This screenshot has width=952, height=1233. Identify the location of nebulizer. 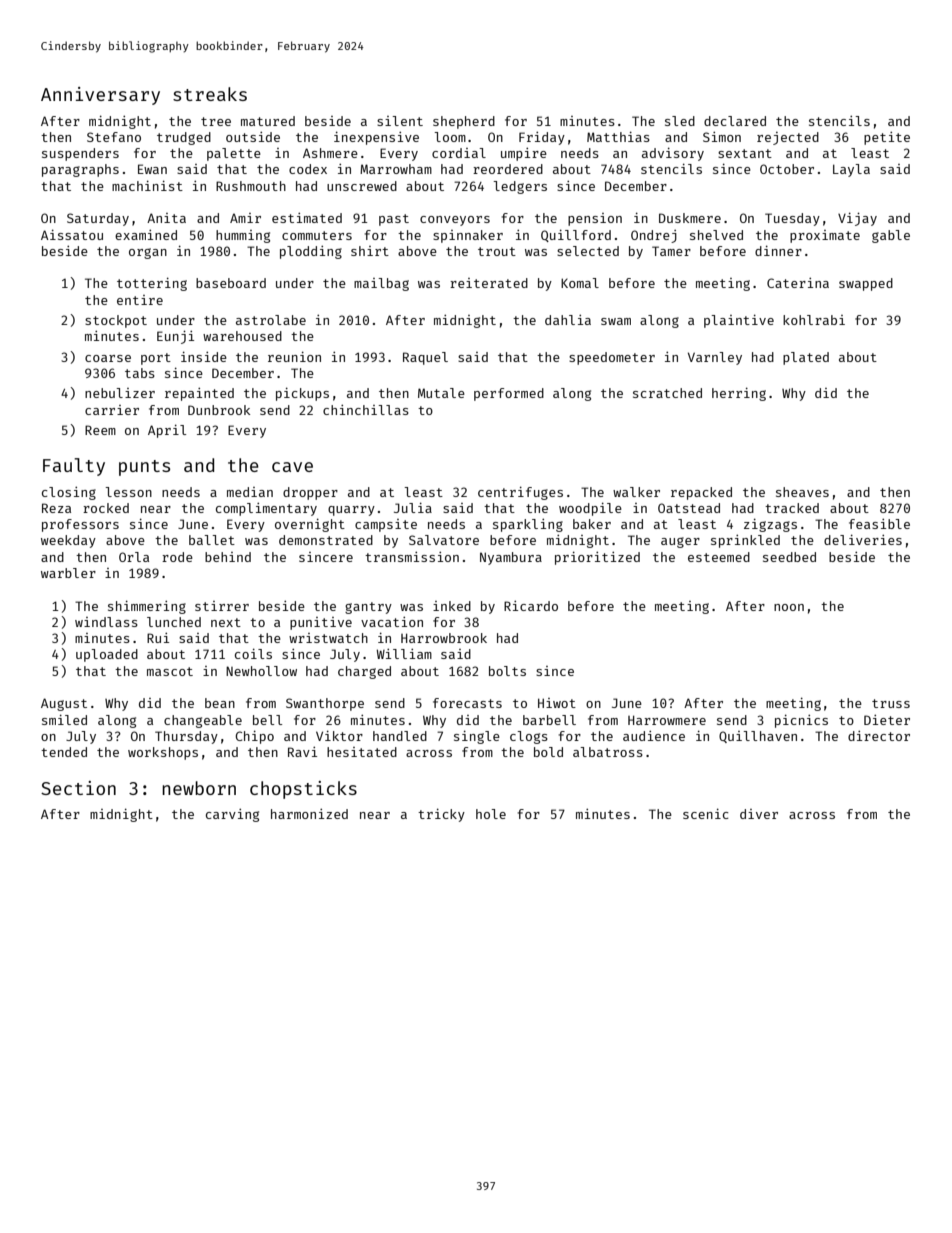
(120, 393).
